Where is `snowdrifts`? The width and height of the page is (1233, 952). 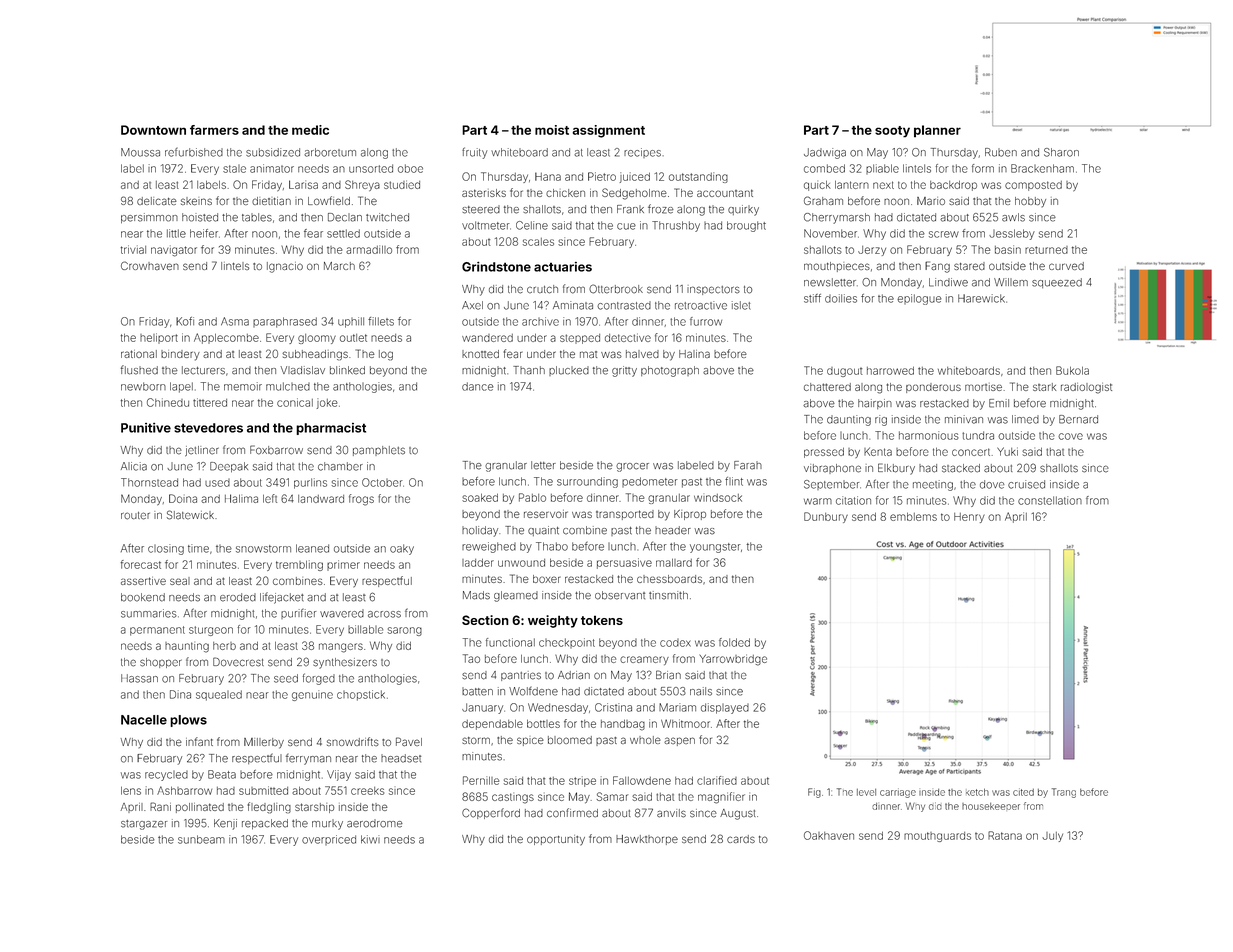 snowdrifts is located at coordinates (353, 741).
